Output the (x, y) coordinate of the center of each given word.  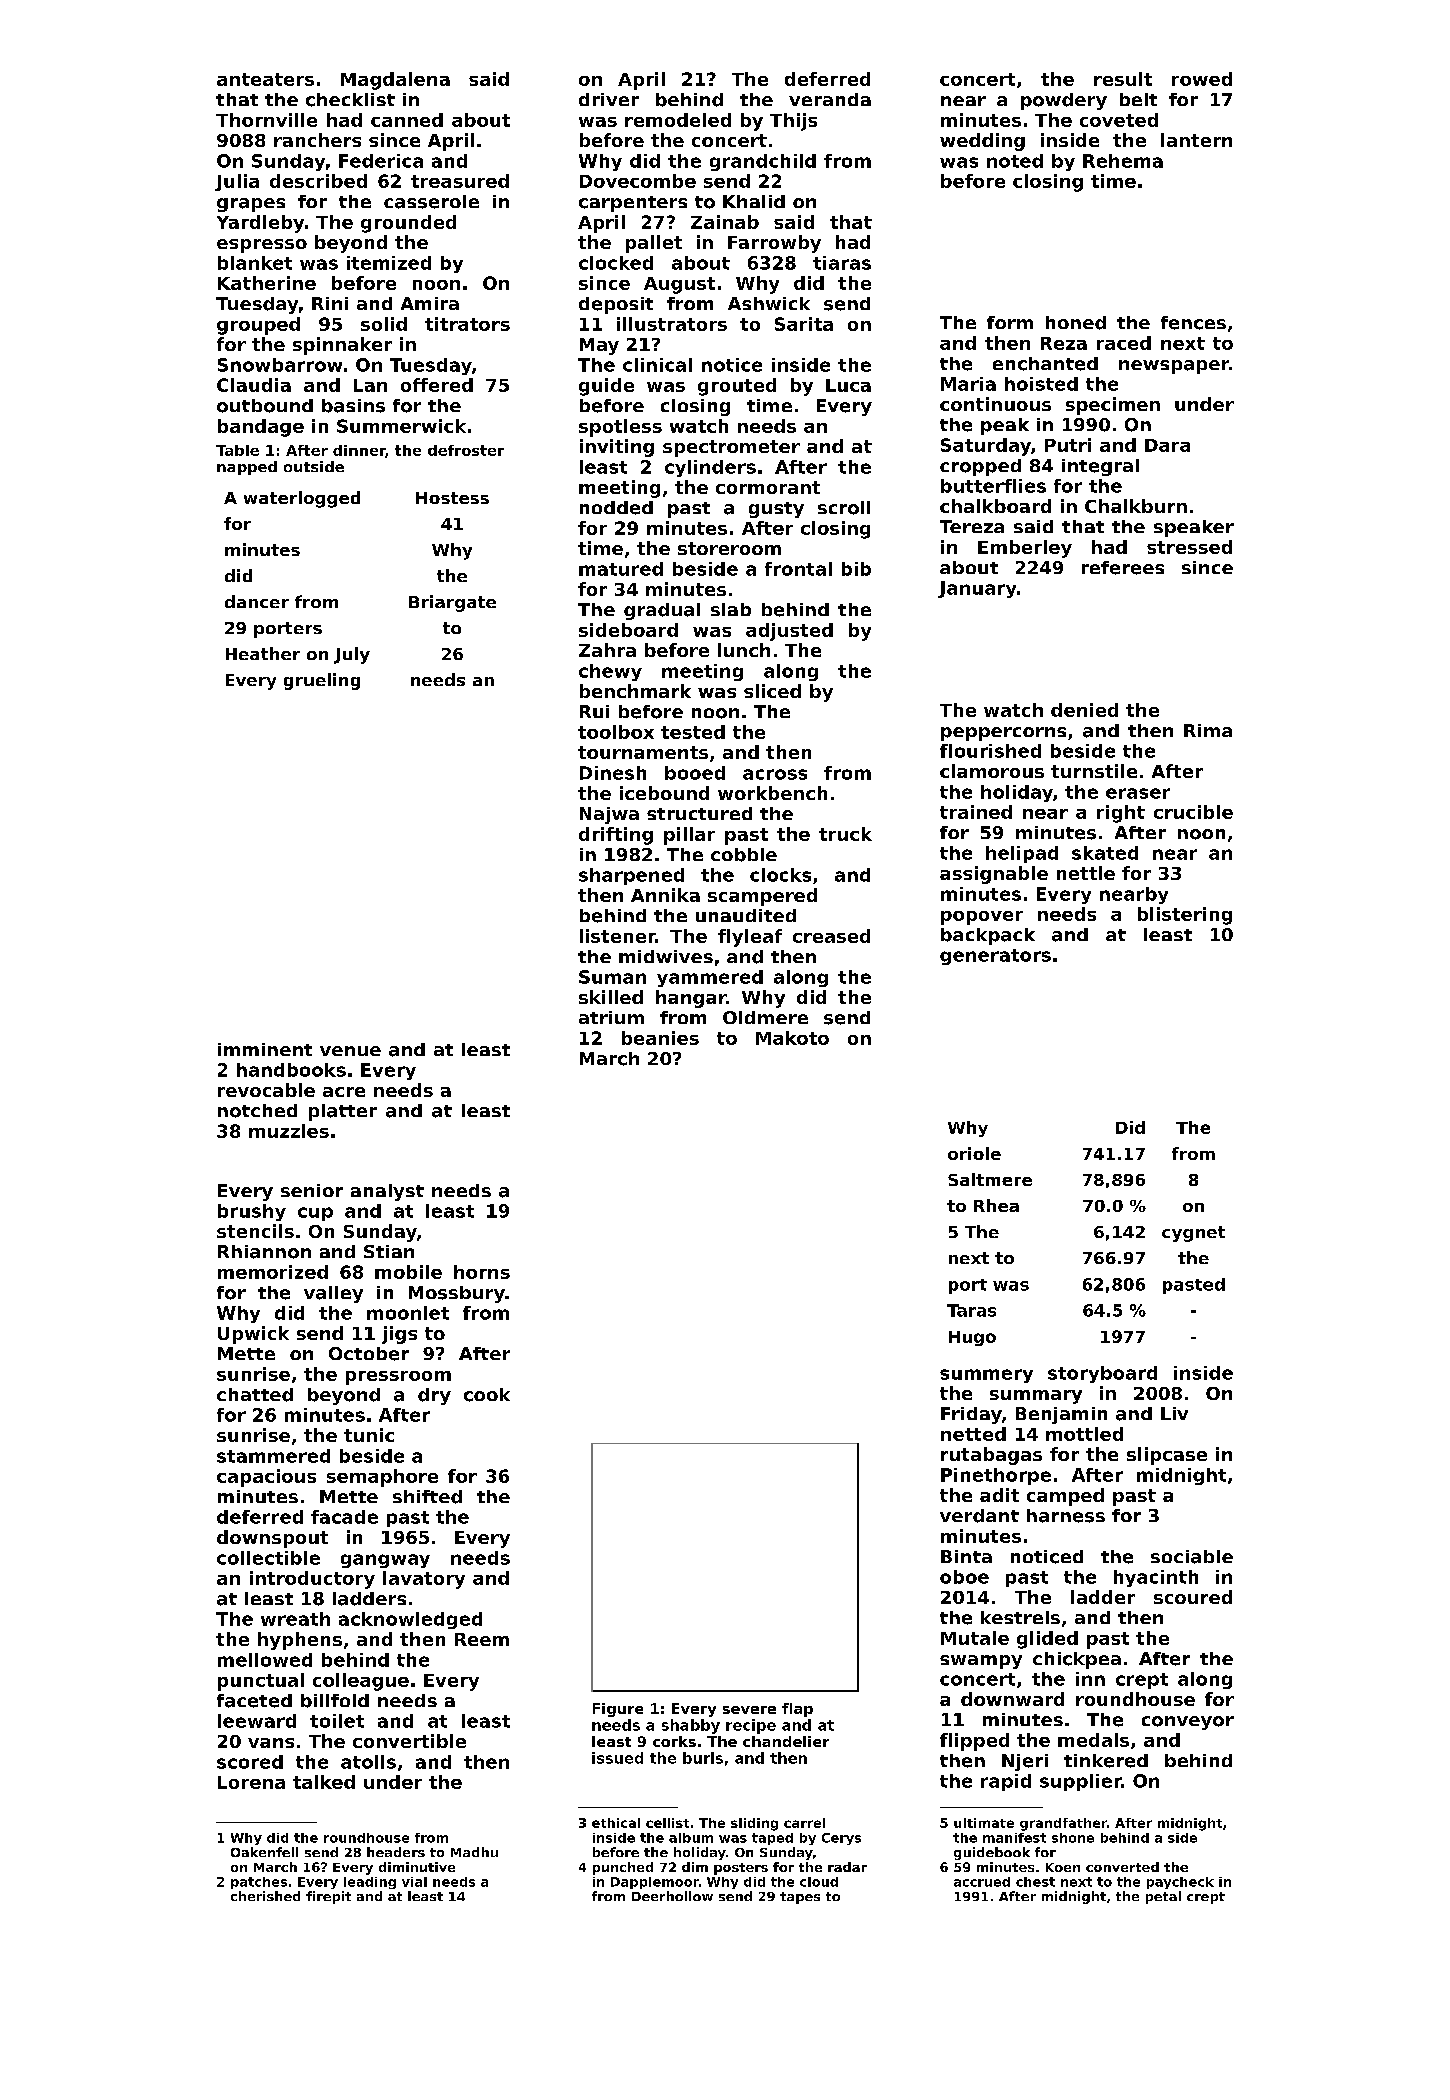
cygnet (1193, 1234)
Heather (263, 653)
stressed (1189, 547)
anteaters (265, 79)
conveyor (1188, 1723)
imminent (265, 1049)
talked (324, 1782)
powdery (1064, 101)
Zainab (725, 222)
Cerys (841, 1839)
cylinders (710, 468)
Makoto (792, 1038)
